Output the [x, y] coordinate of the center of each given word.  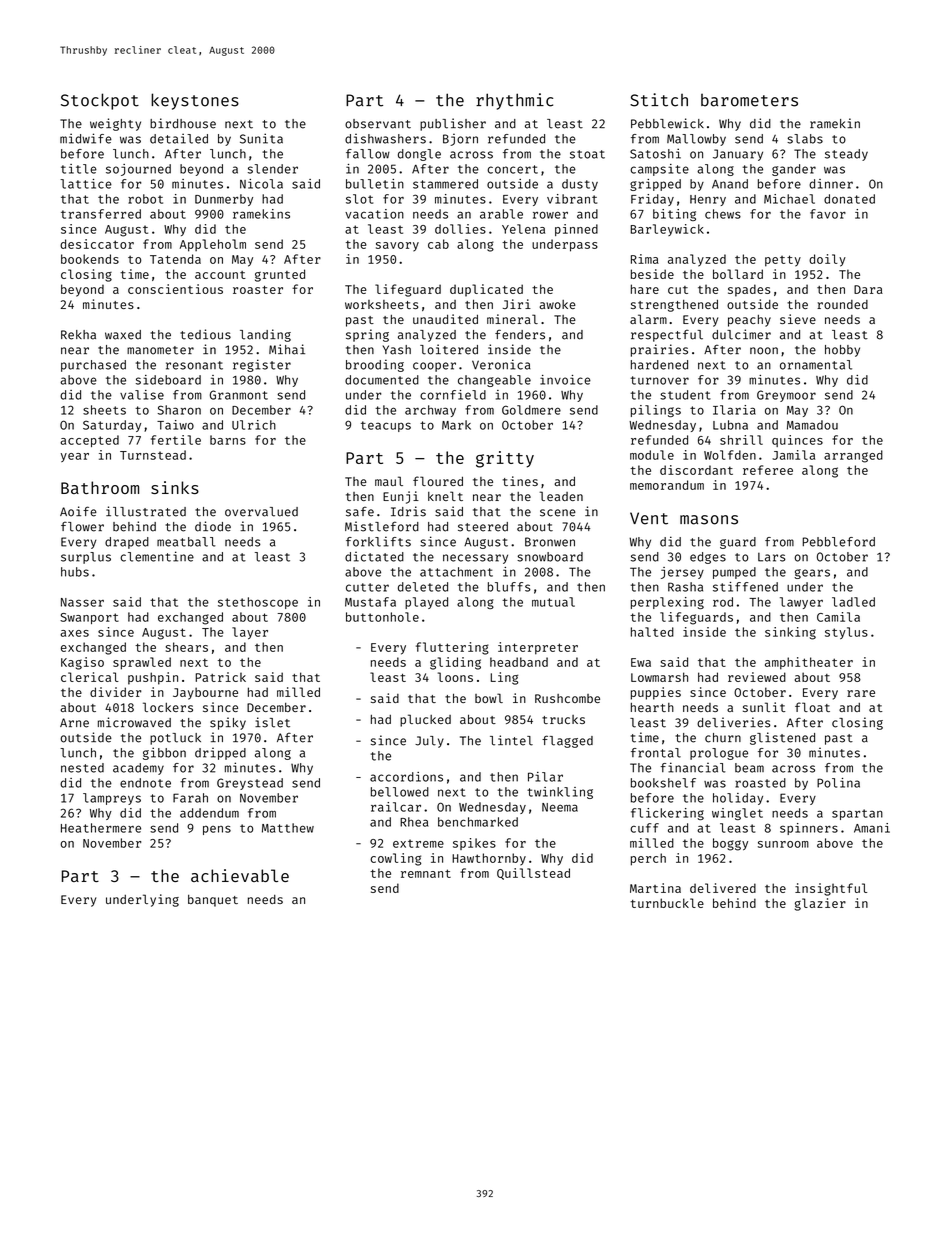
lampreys [112, 799]
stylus [846, 633]
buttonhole [382, 617]
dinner [831, 184]
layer [250, 633]
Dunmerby [224, 200]
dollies [460, 229]
